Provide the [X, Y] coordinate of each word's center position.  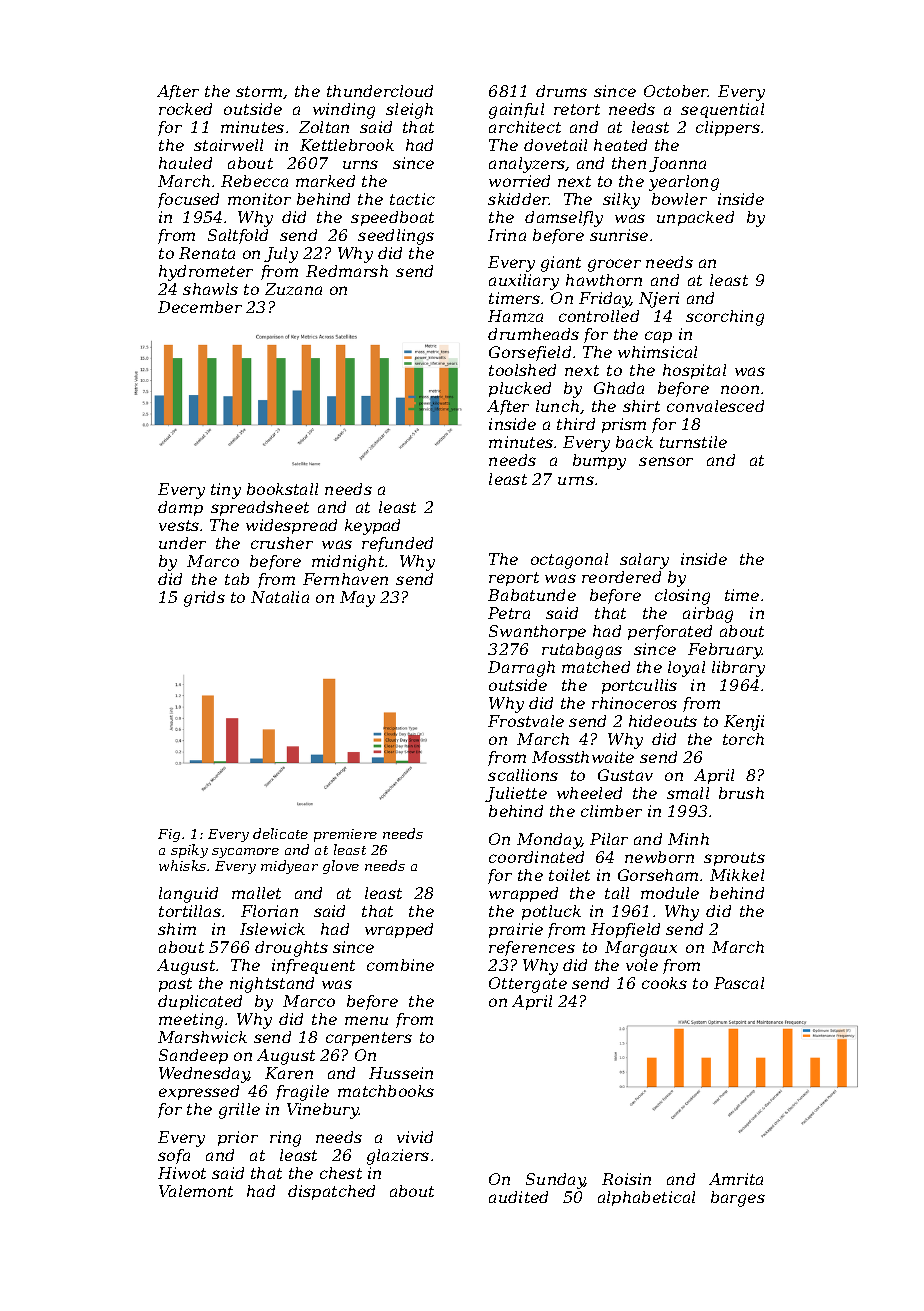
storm [259, 91]
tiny [226, 491]
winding [344, 111]
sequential [722, 110]
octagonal [569, 561]
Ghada [619, 388]
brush [741, 793]
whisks [182, 865]
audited [518, 1197]
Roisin [626, 1179]
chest [341, 1173]
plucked [520, 389]
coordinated [536, 857]
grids [204, 599]
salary [644, 561]
